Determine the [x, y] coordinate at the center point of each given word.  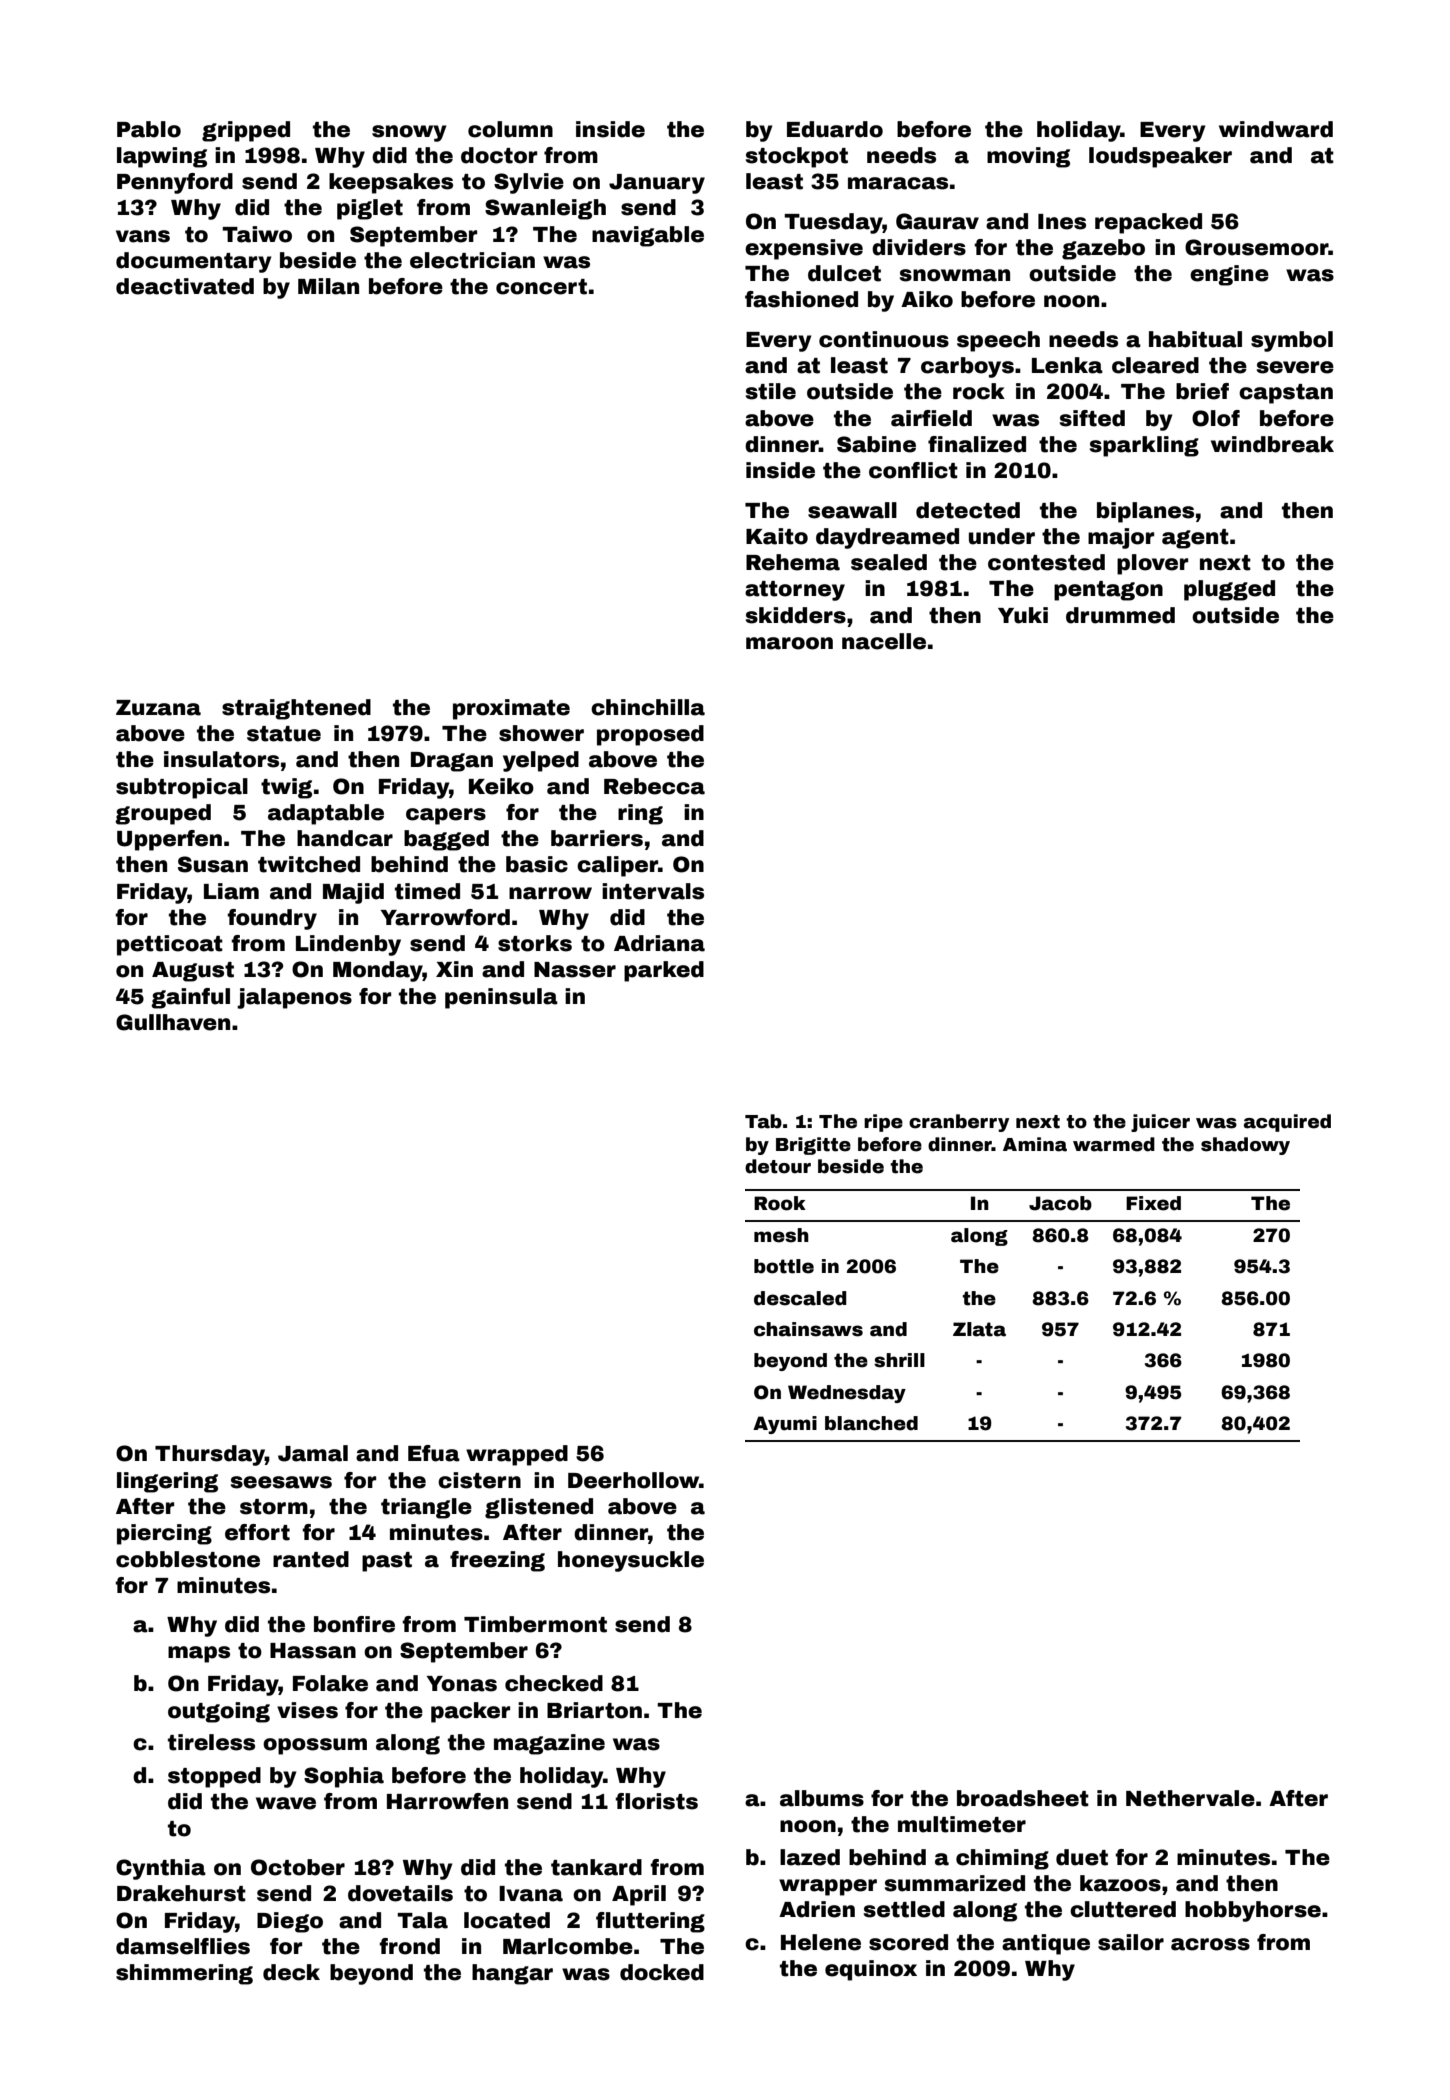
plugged [1229, 590]
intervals [653, 891]
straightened [296, 709]
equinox [871, 1970]
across [1210, 1944]
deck [291, 1972]
